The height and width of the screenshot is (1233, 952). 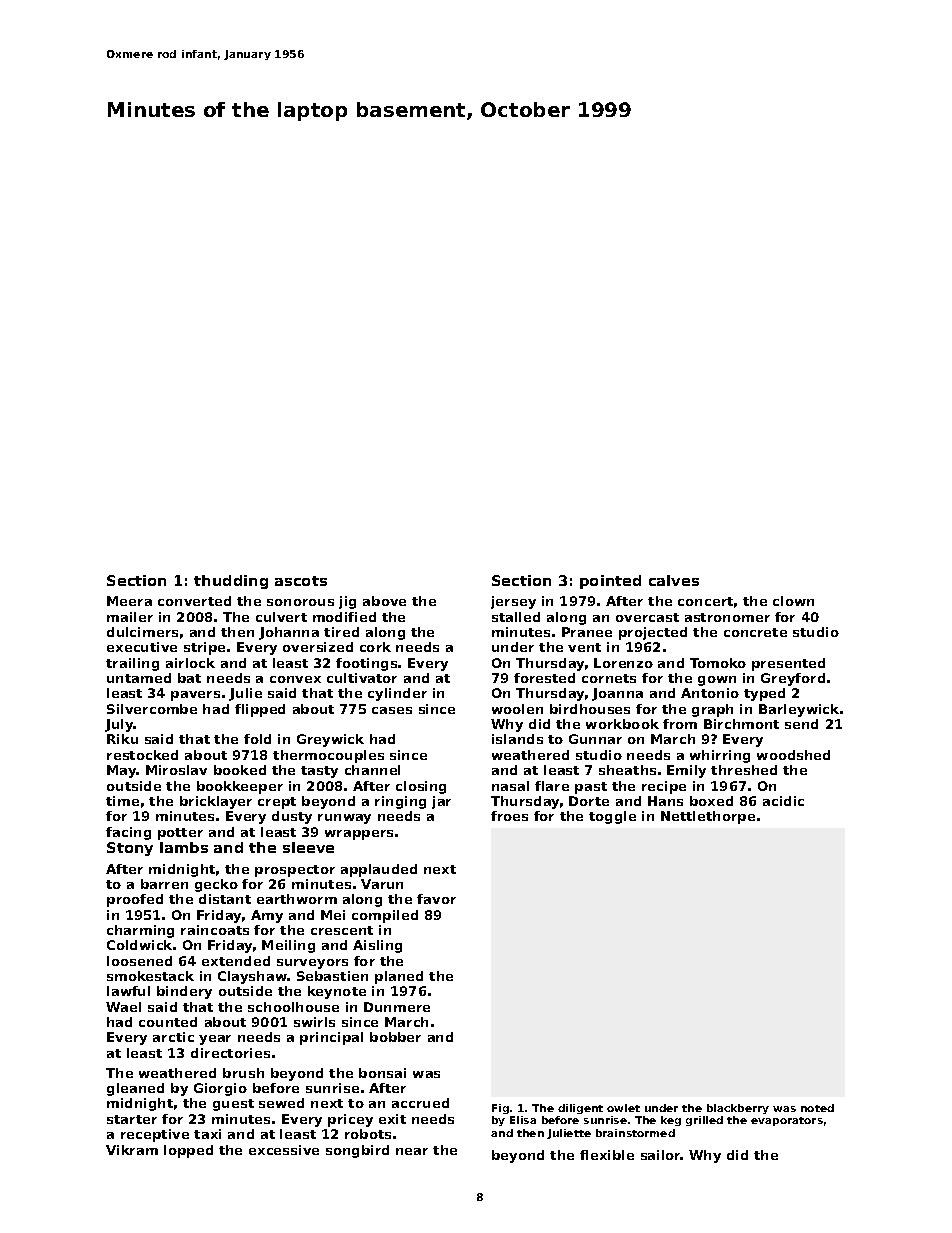 What do you see at coordinates (384, 601) in the screenshot?
I see `above` at bounding box center [384, 601].
